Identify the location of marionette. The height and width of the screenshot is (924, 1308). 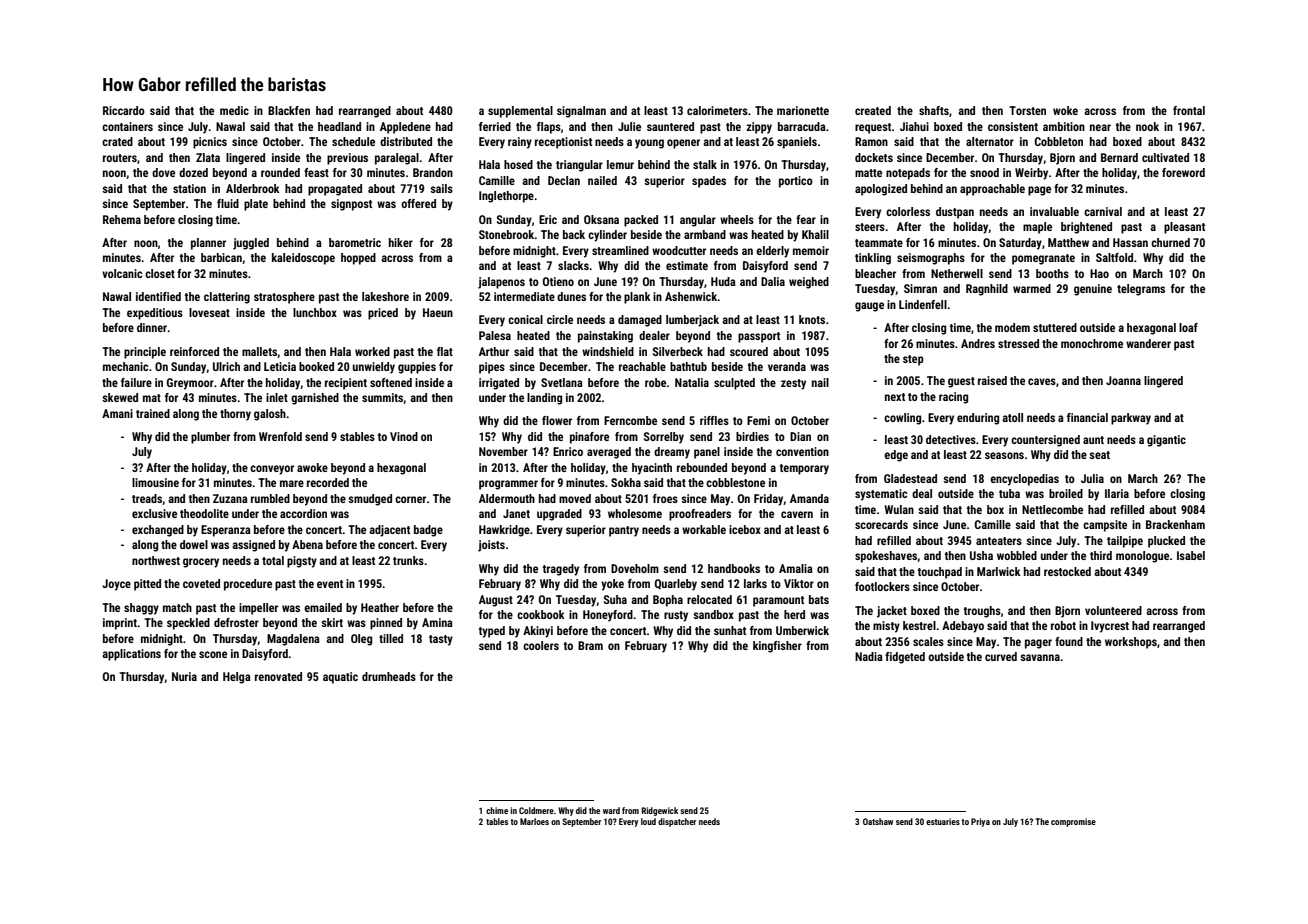
(803, 110).
